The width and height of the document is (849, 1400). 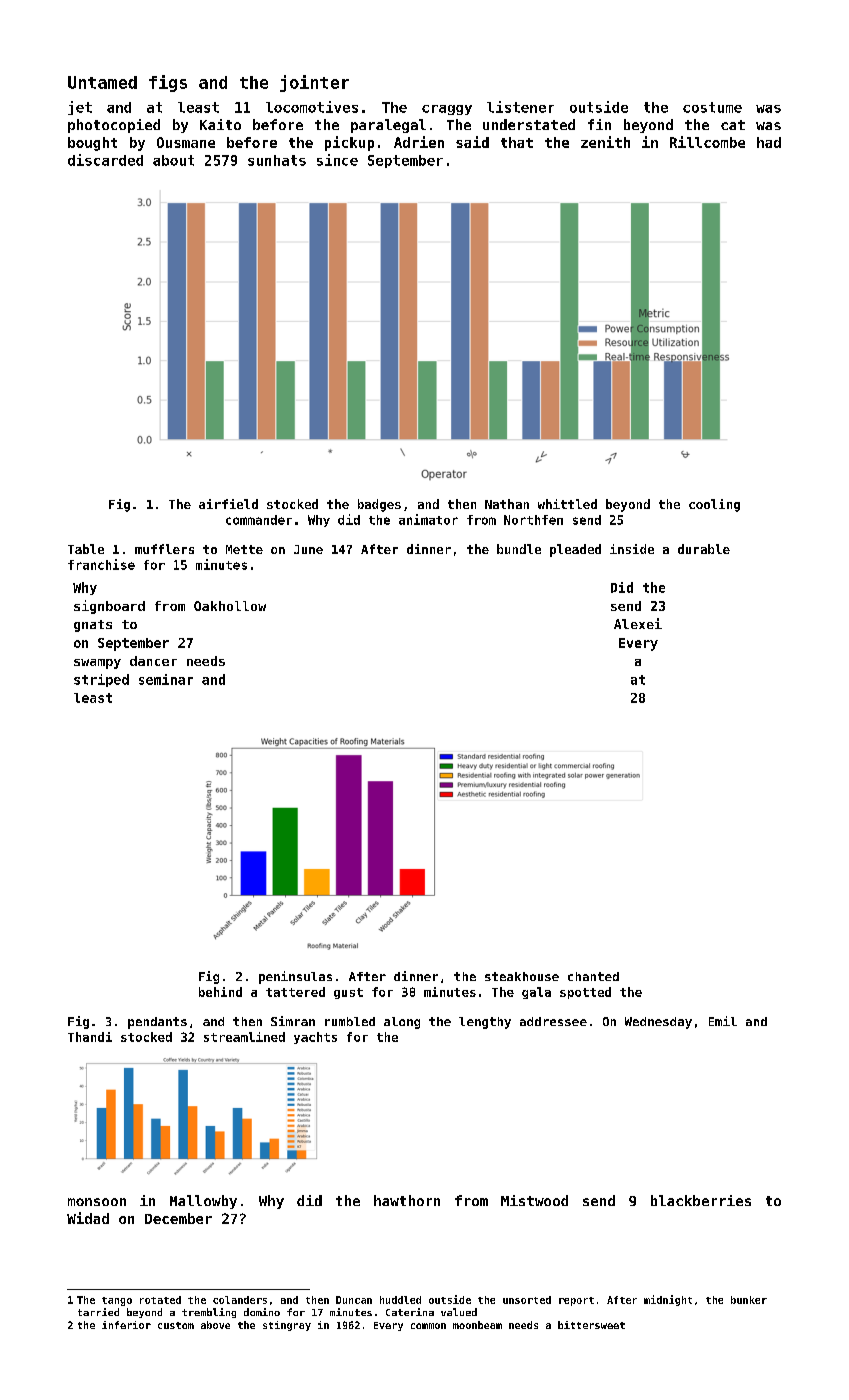 I want to click on report, so click(x=576, y=1301).
